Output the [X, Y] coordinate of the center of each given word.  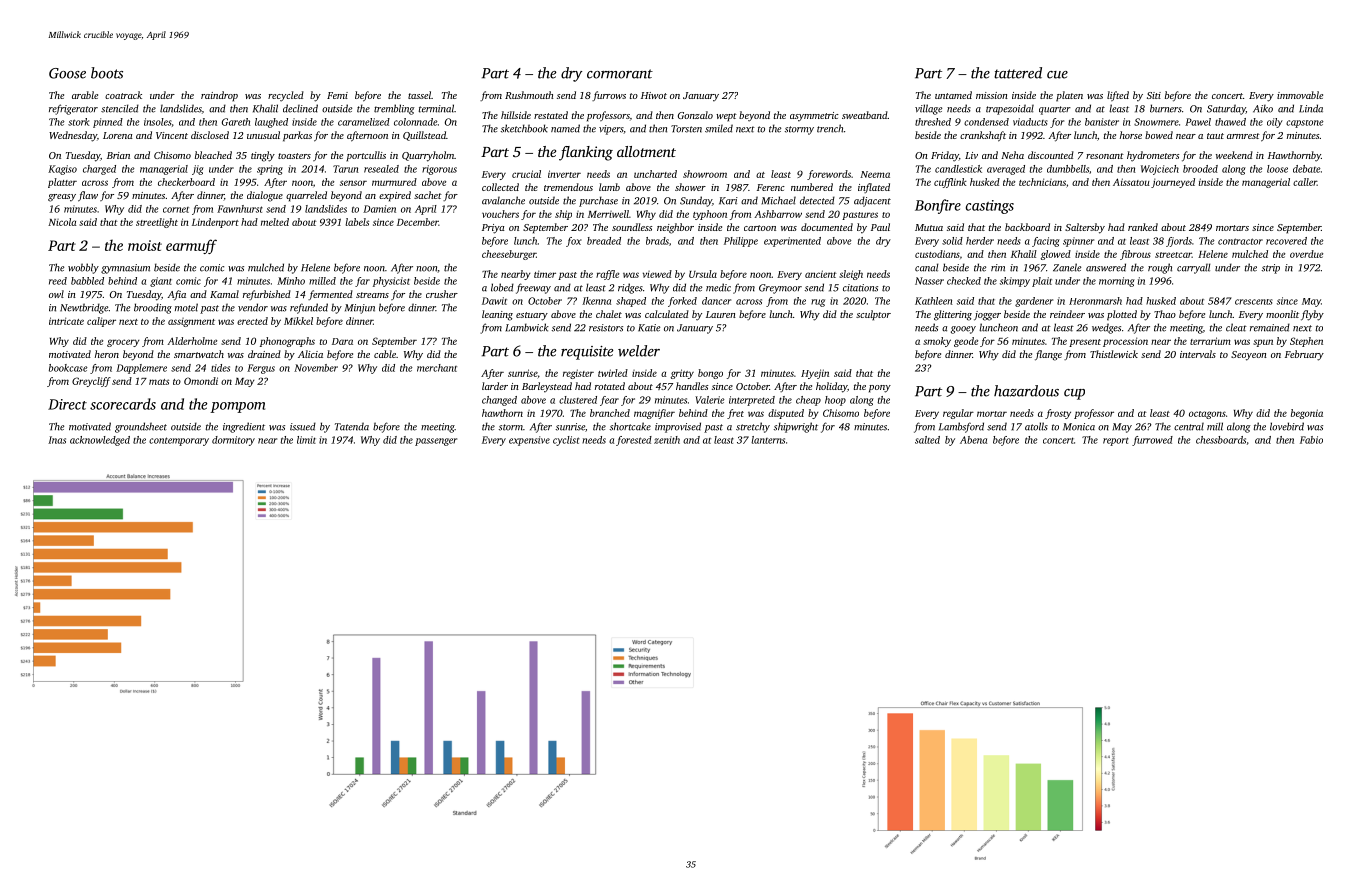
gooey [963, 330]
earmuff [191, 246]
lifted [1118, 96]
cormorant [620, 74]
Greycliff [91, 382]
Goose [67, 73]
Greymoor [780, 289]
